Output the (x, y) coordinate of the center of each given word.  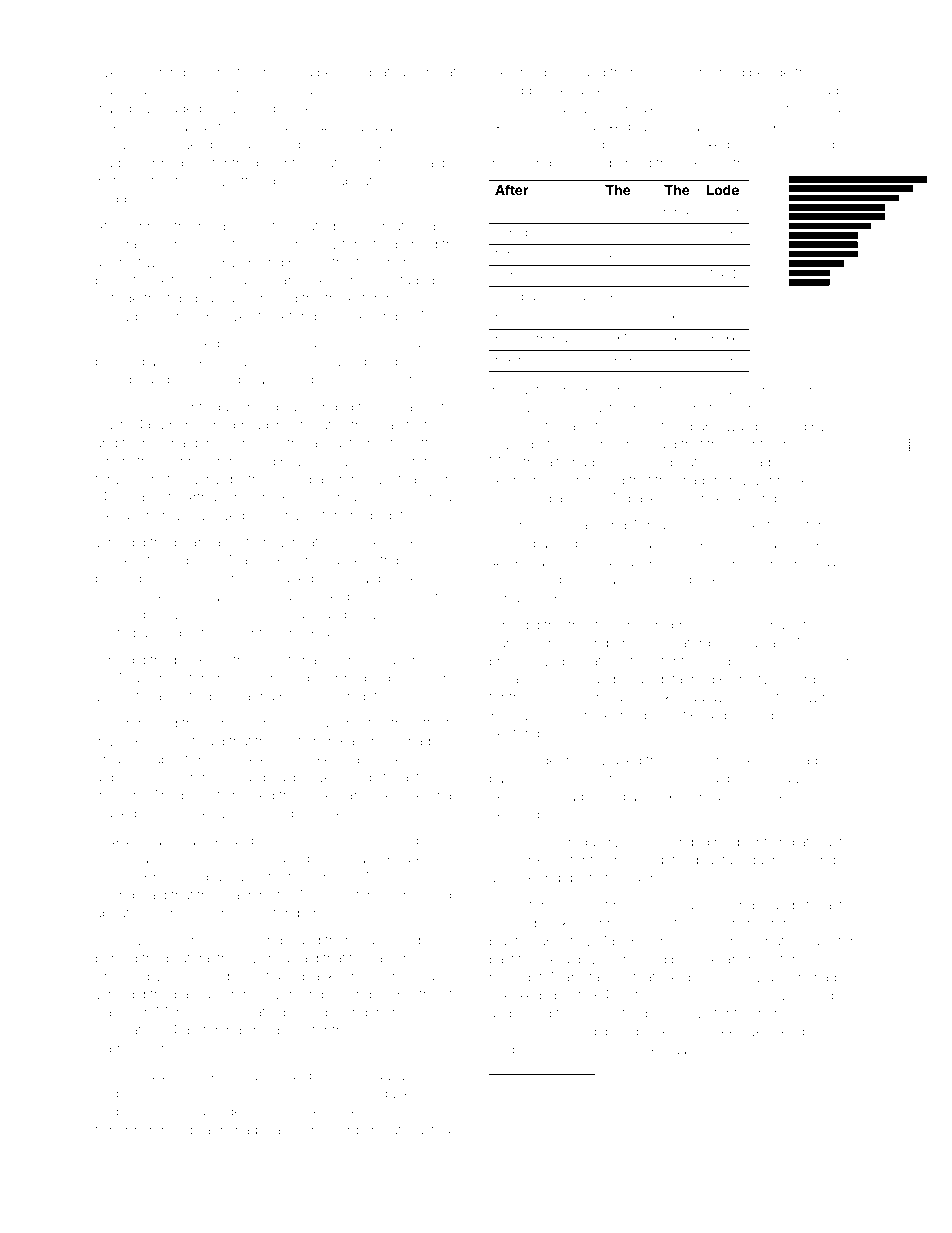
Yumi (783, 760)
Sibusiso (668, 72)
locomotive (224, 72)
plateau (391, 73)
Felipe (406, 859)
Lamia (271, 958)
